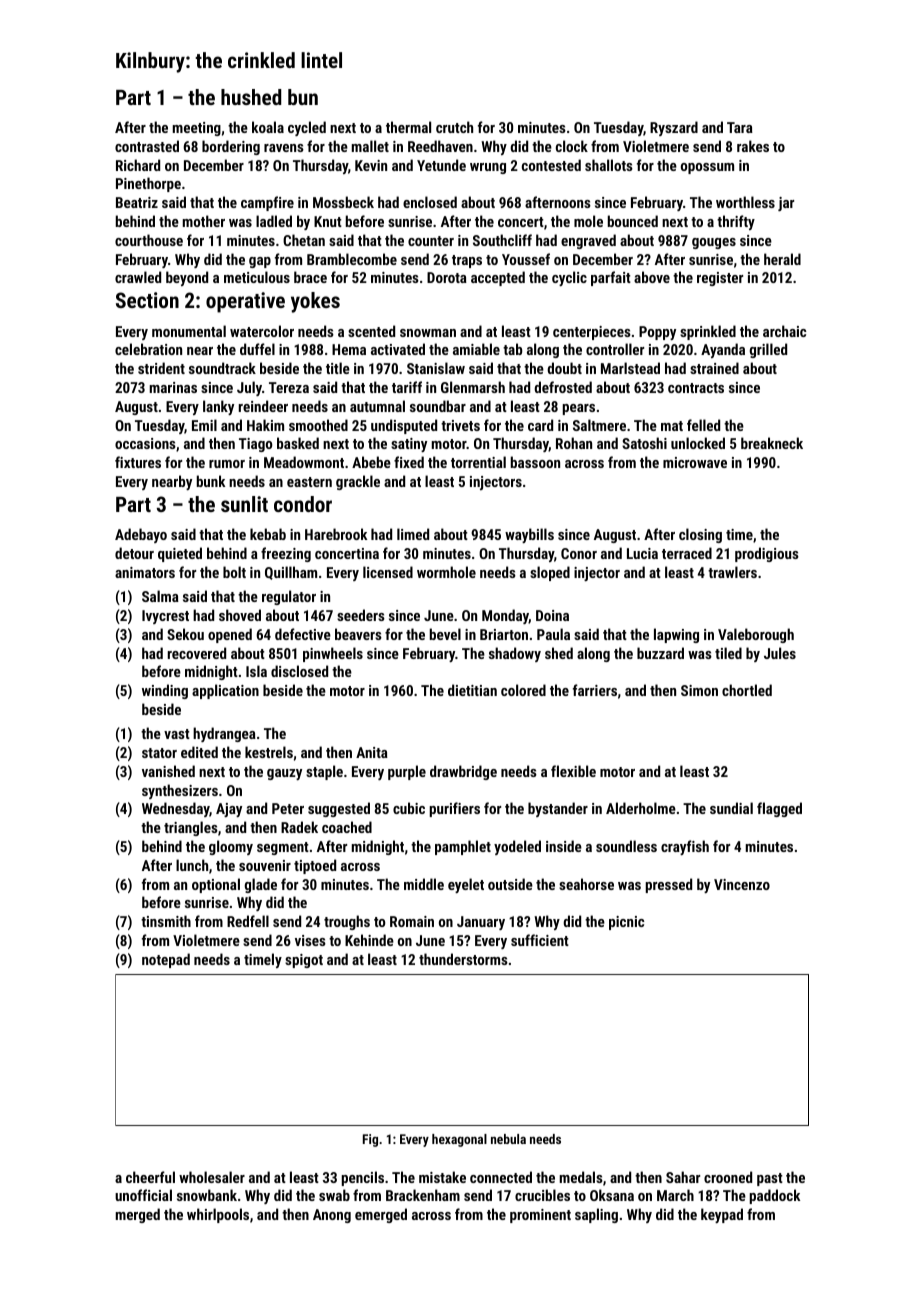 Image resolution: width=924 pixels, height=1308 pixels. Describe the element at coordinates (742, 884) in the screenshot. I see `Vincenzo` at that location.
